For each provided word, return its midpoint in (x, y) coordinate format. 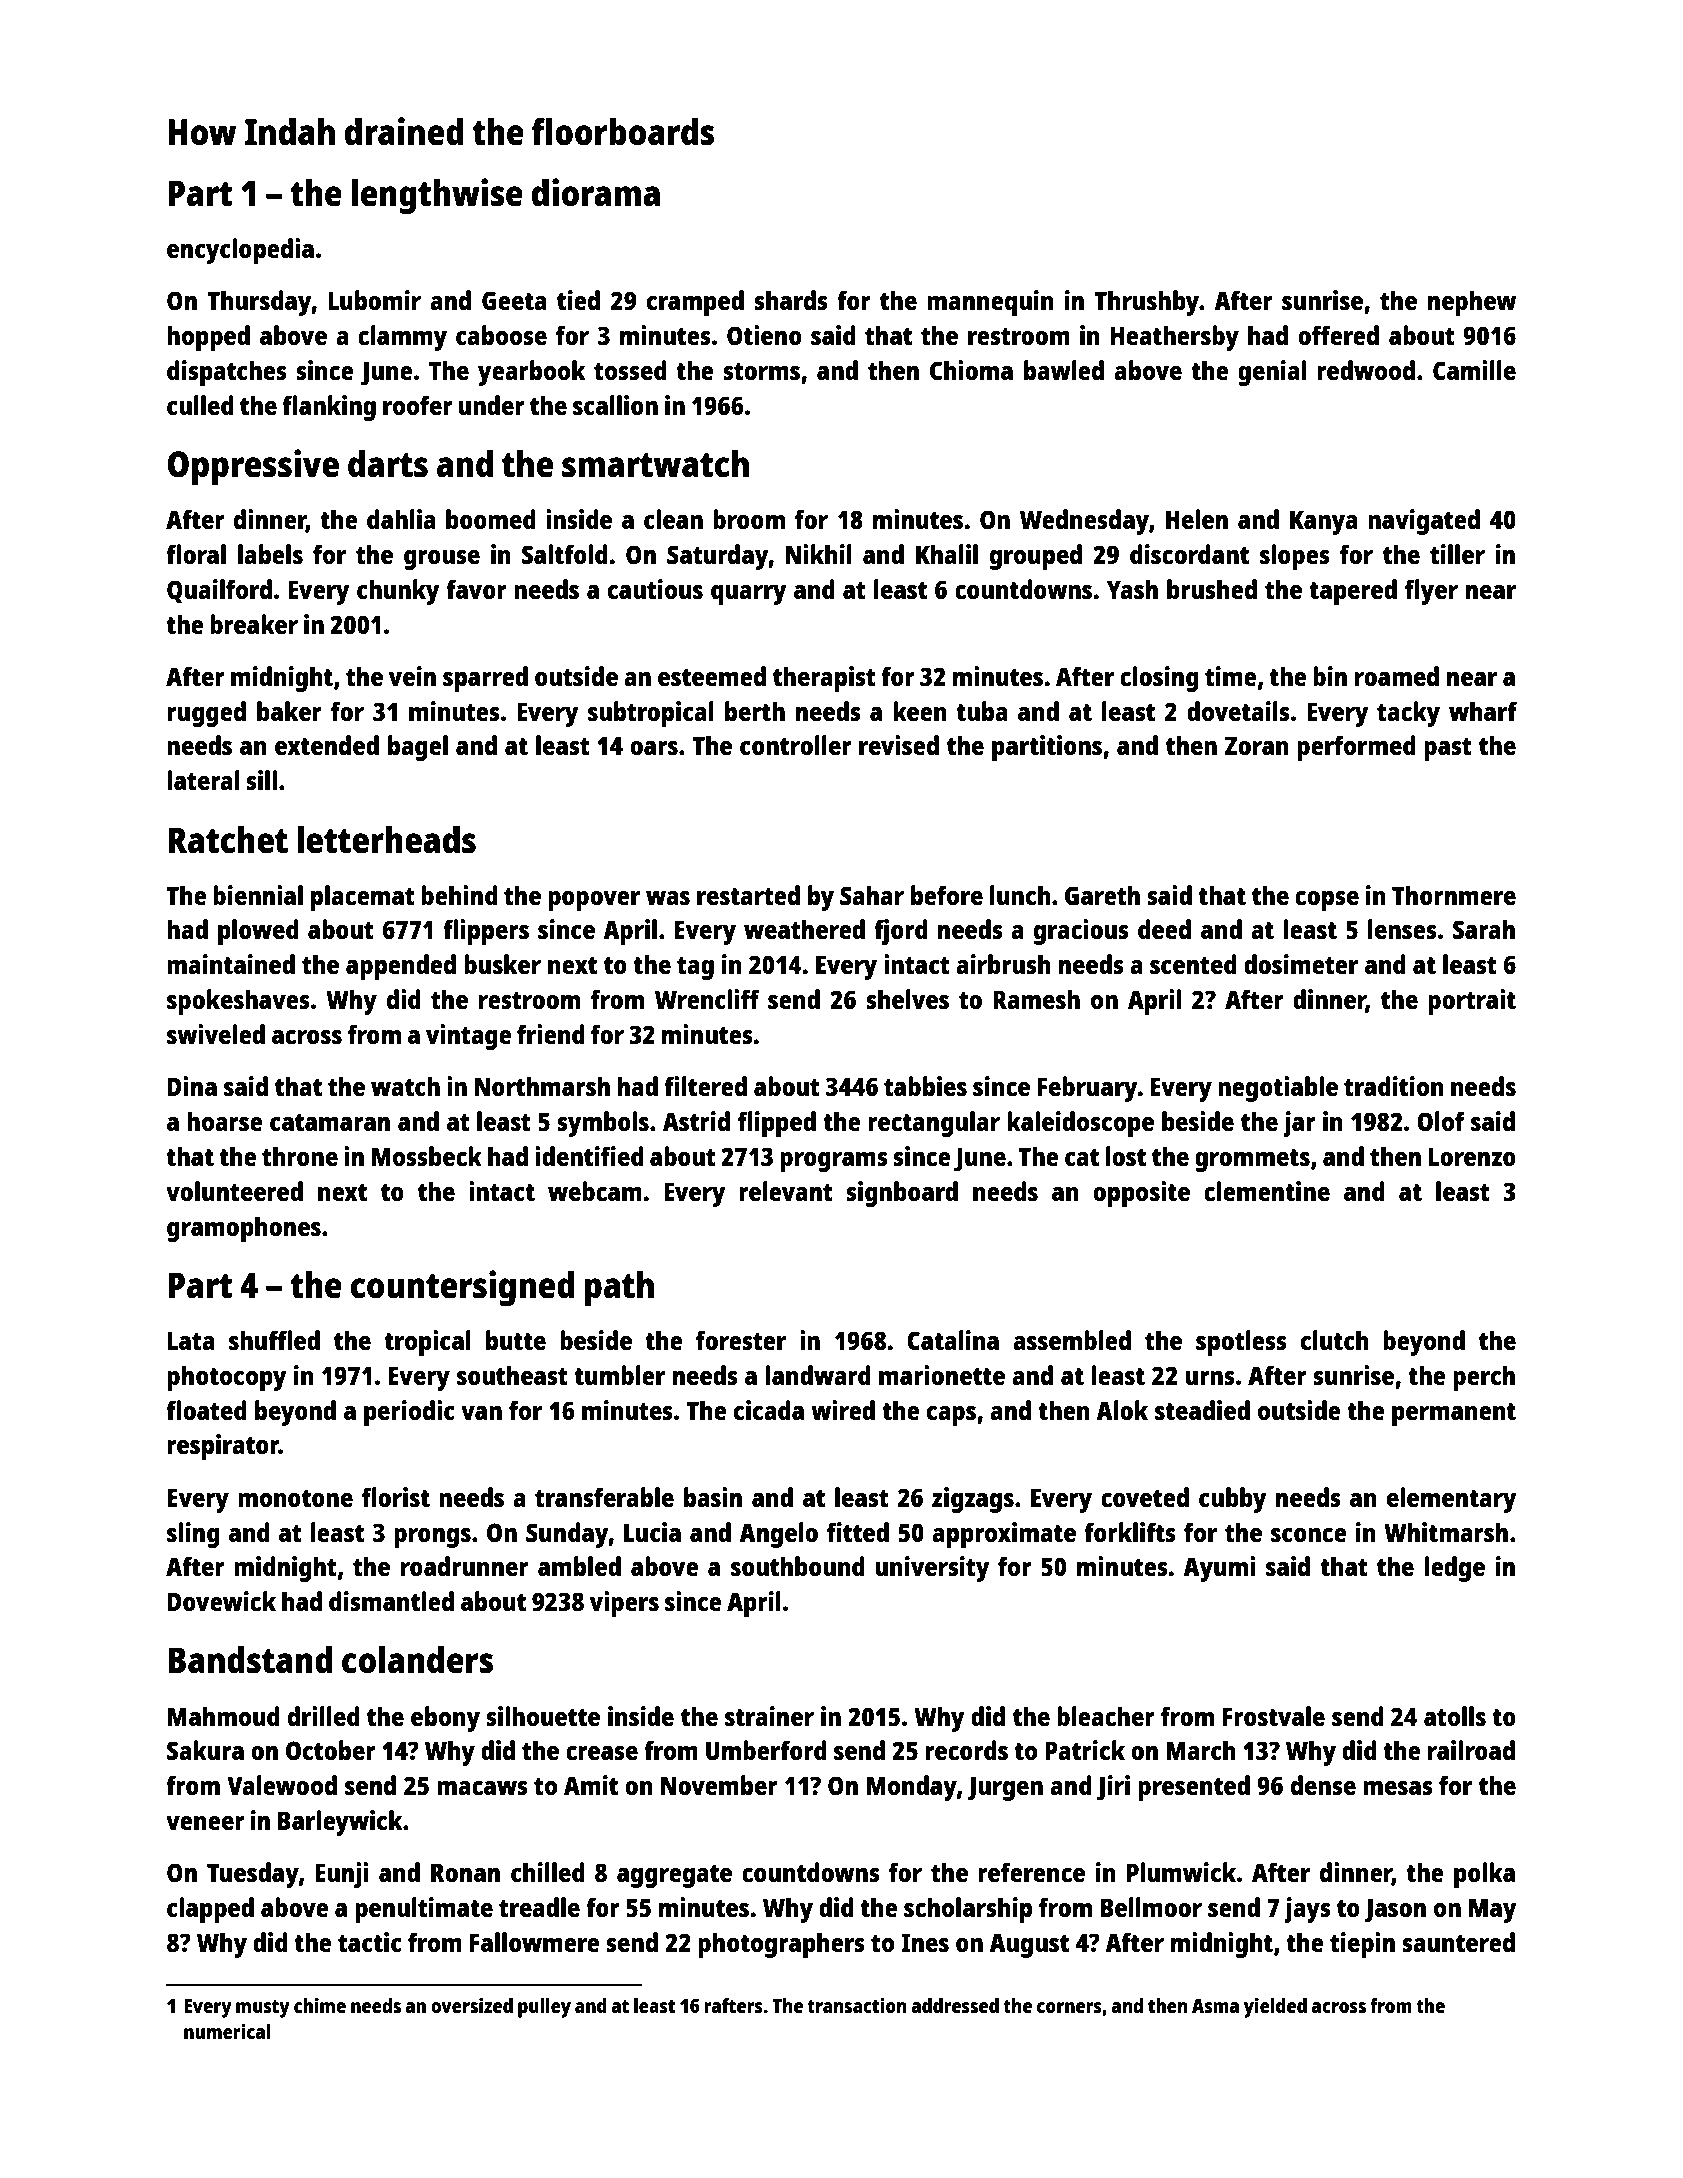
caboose (501, 335)
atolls (1455, 1716)
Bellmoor (1151, 1907)
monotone (295, 1498)
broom (749, 519)
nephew (1472, 303)
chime (320, 2005)
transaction (856, 2005)
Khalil (947, 554)
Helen (1197, 519)
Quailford (219, 591)
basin (713, 1497)
